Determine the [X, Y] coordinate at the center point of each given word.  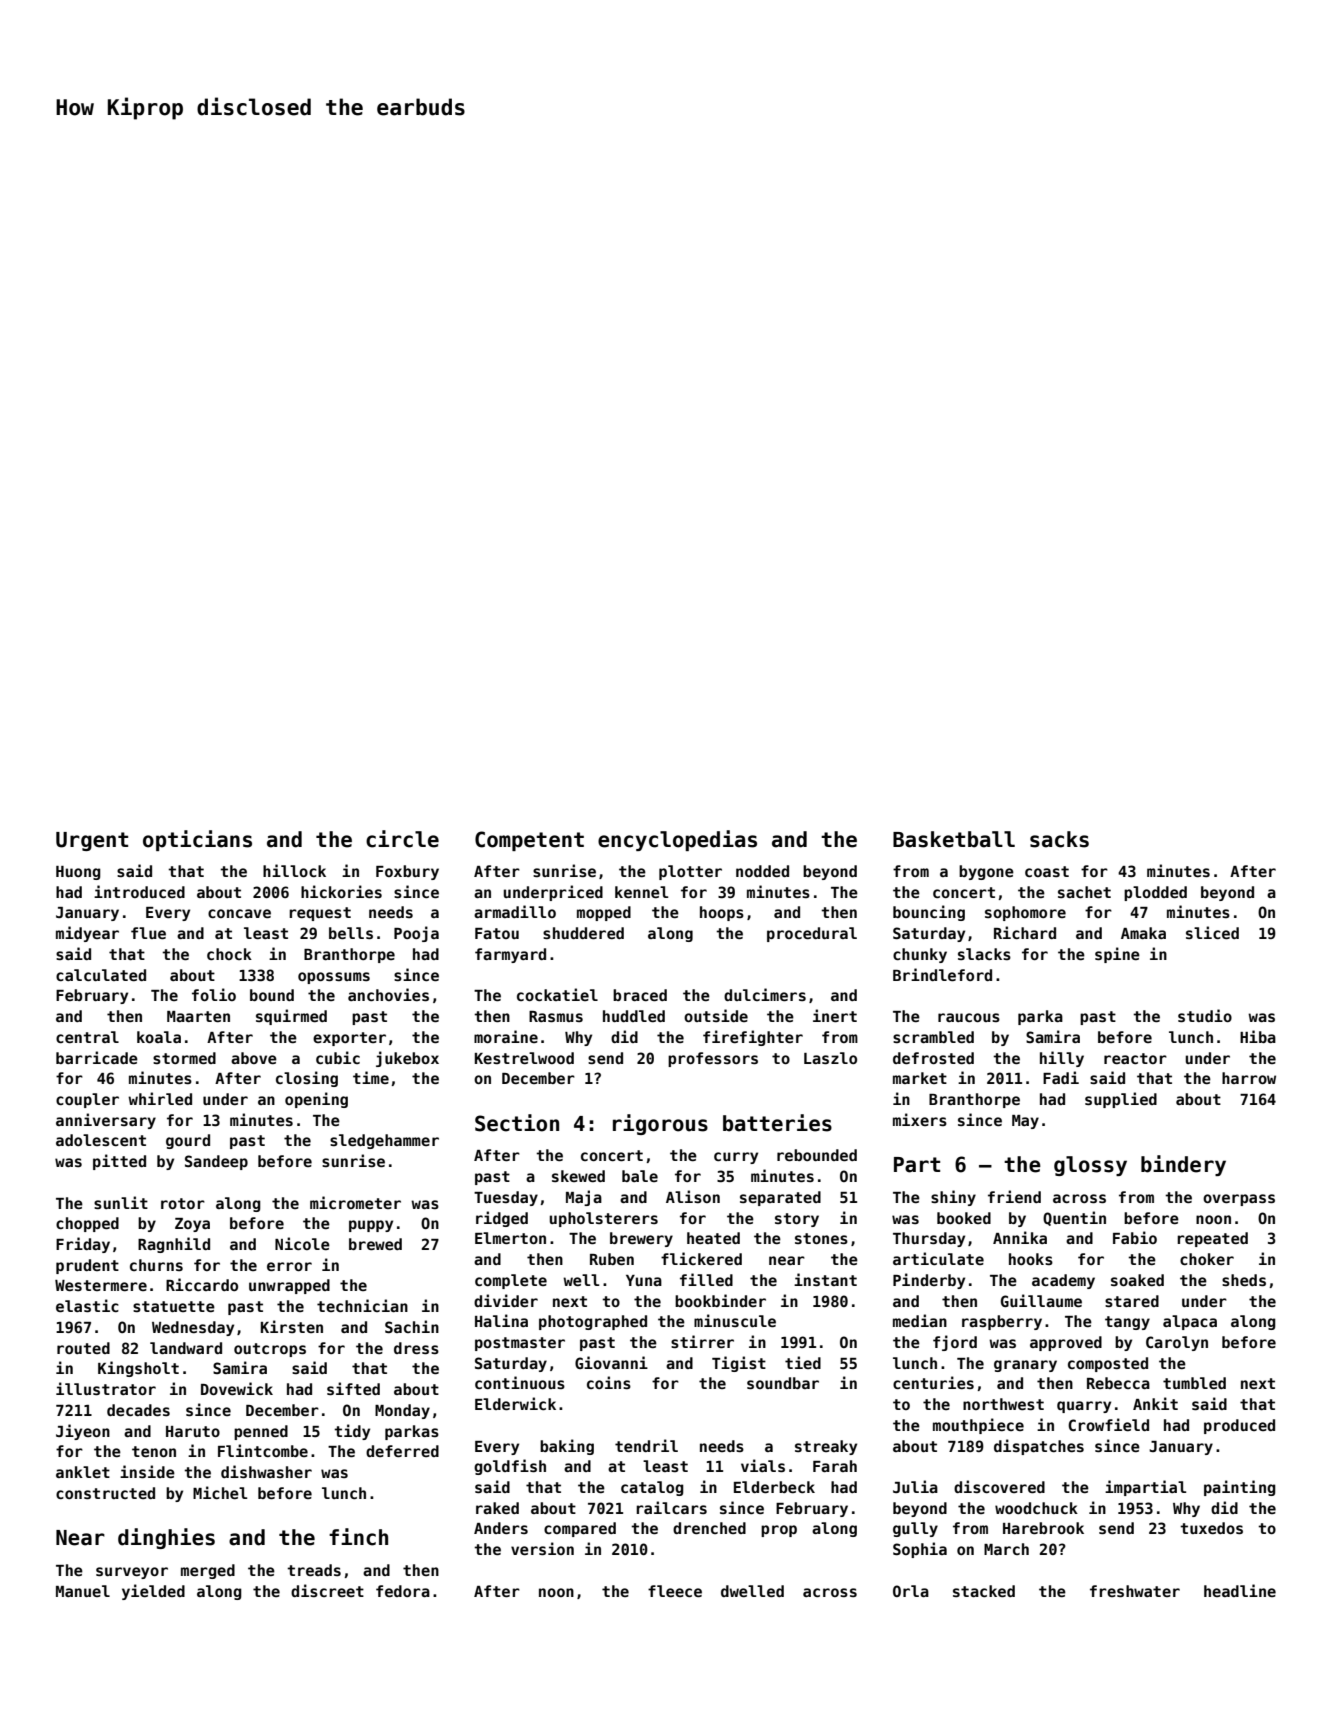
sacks [1059, 839]
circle [402, 839]
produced [1239, 1426]
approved [1066, 1343]
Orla [911, 1591]
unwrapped [289, 1286]
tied [803, 1362]
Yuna [644, 1280]
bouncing [929, 913]
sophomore [1025, 913]
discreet [327, 1590]
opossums [334, 978]
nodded [762, 871]
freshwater [1135, 1591]
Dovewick [237, 1388]
